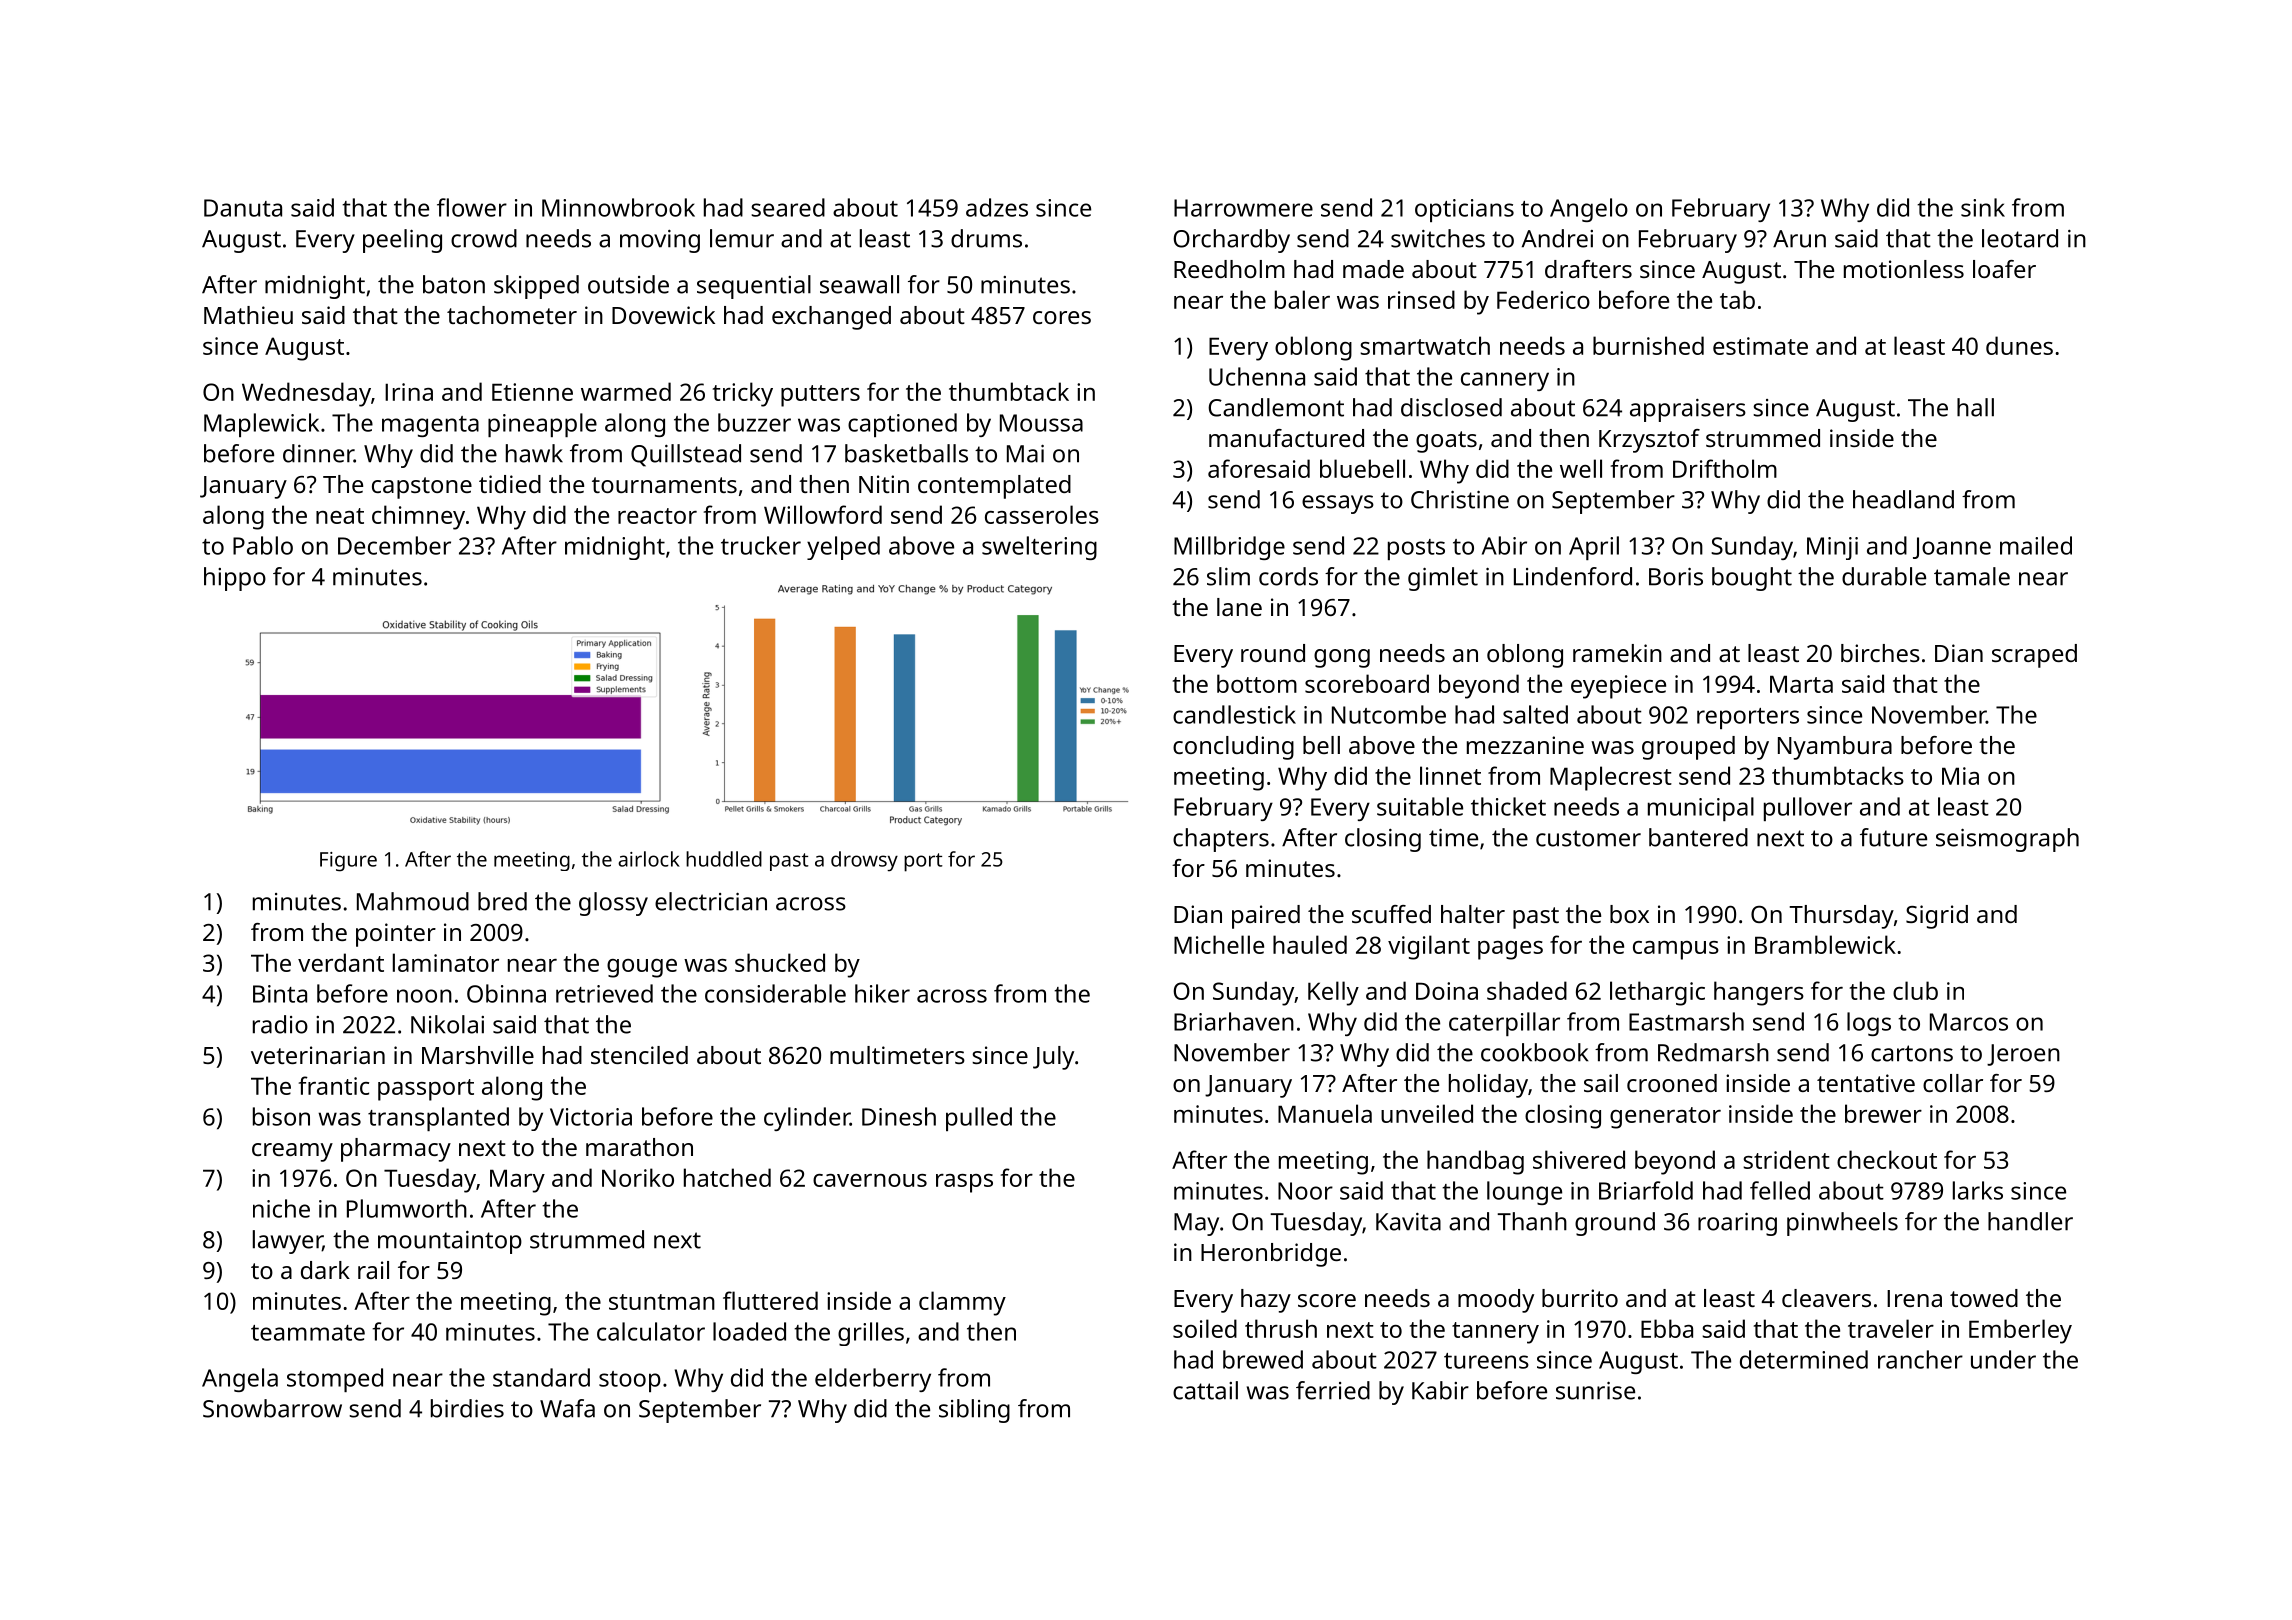 The image size is (2292, 1620). What do you see at coordinates (1629, 914) in the document?
I see `box` at bounding box center [1629, 914].
